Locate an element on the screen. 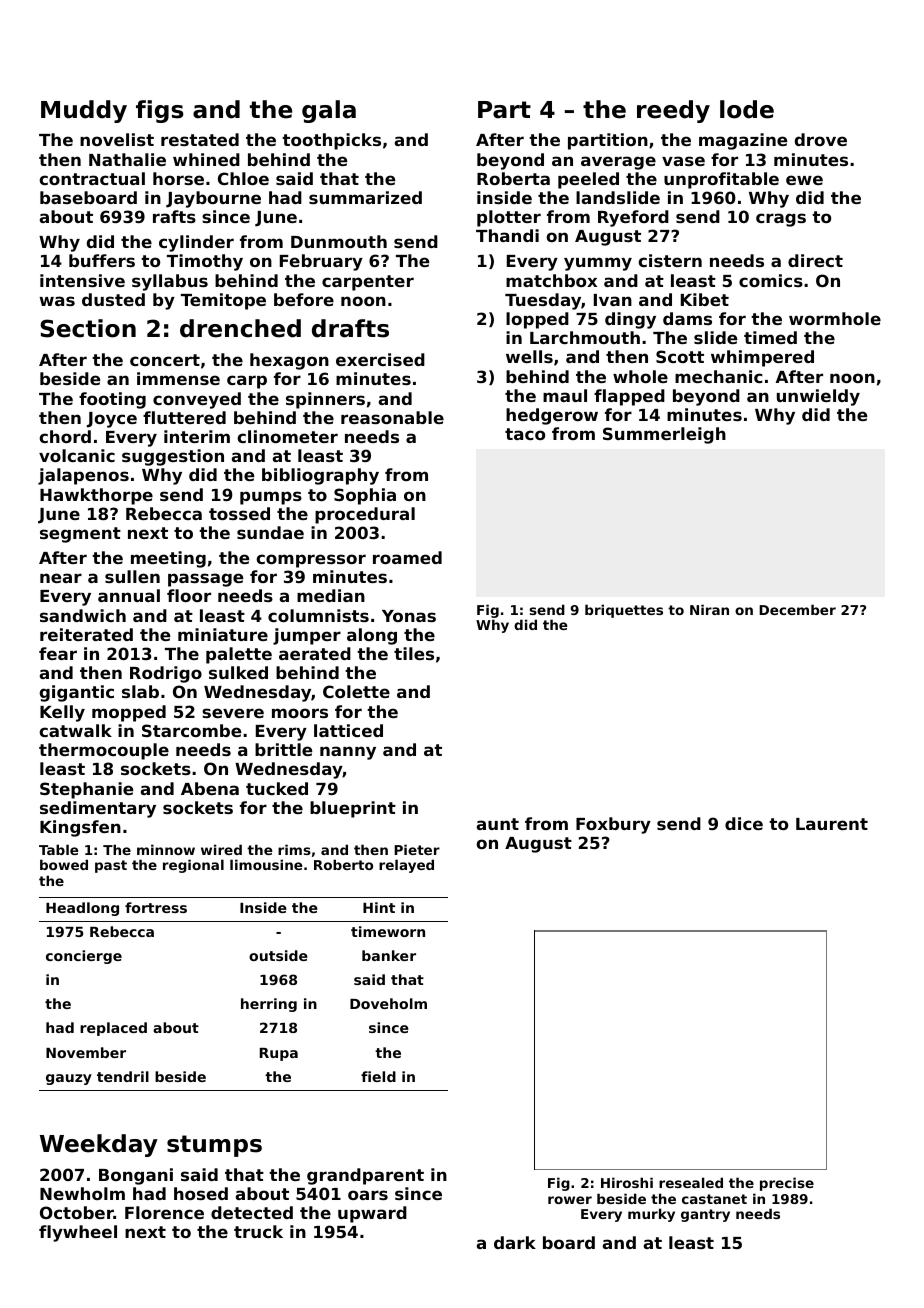  gantry is located at coordinates (705, 1215).
